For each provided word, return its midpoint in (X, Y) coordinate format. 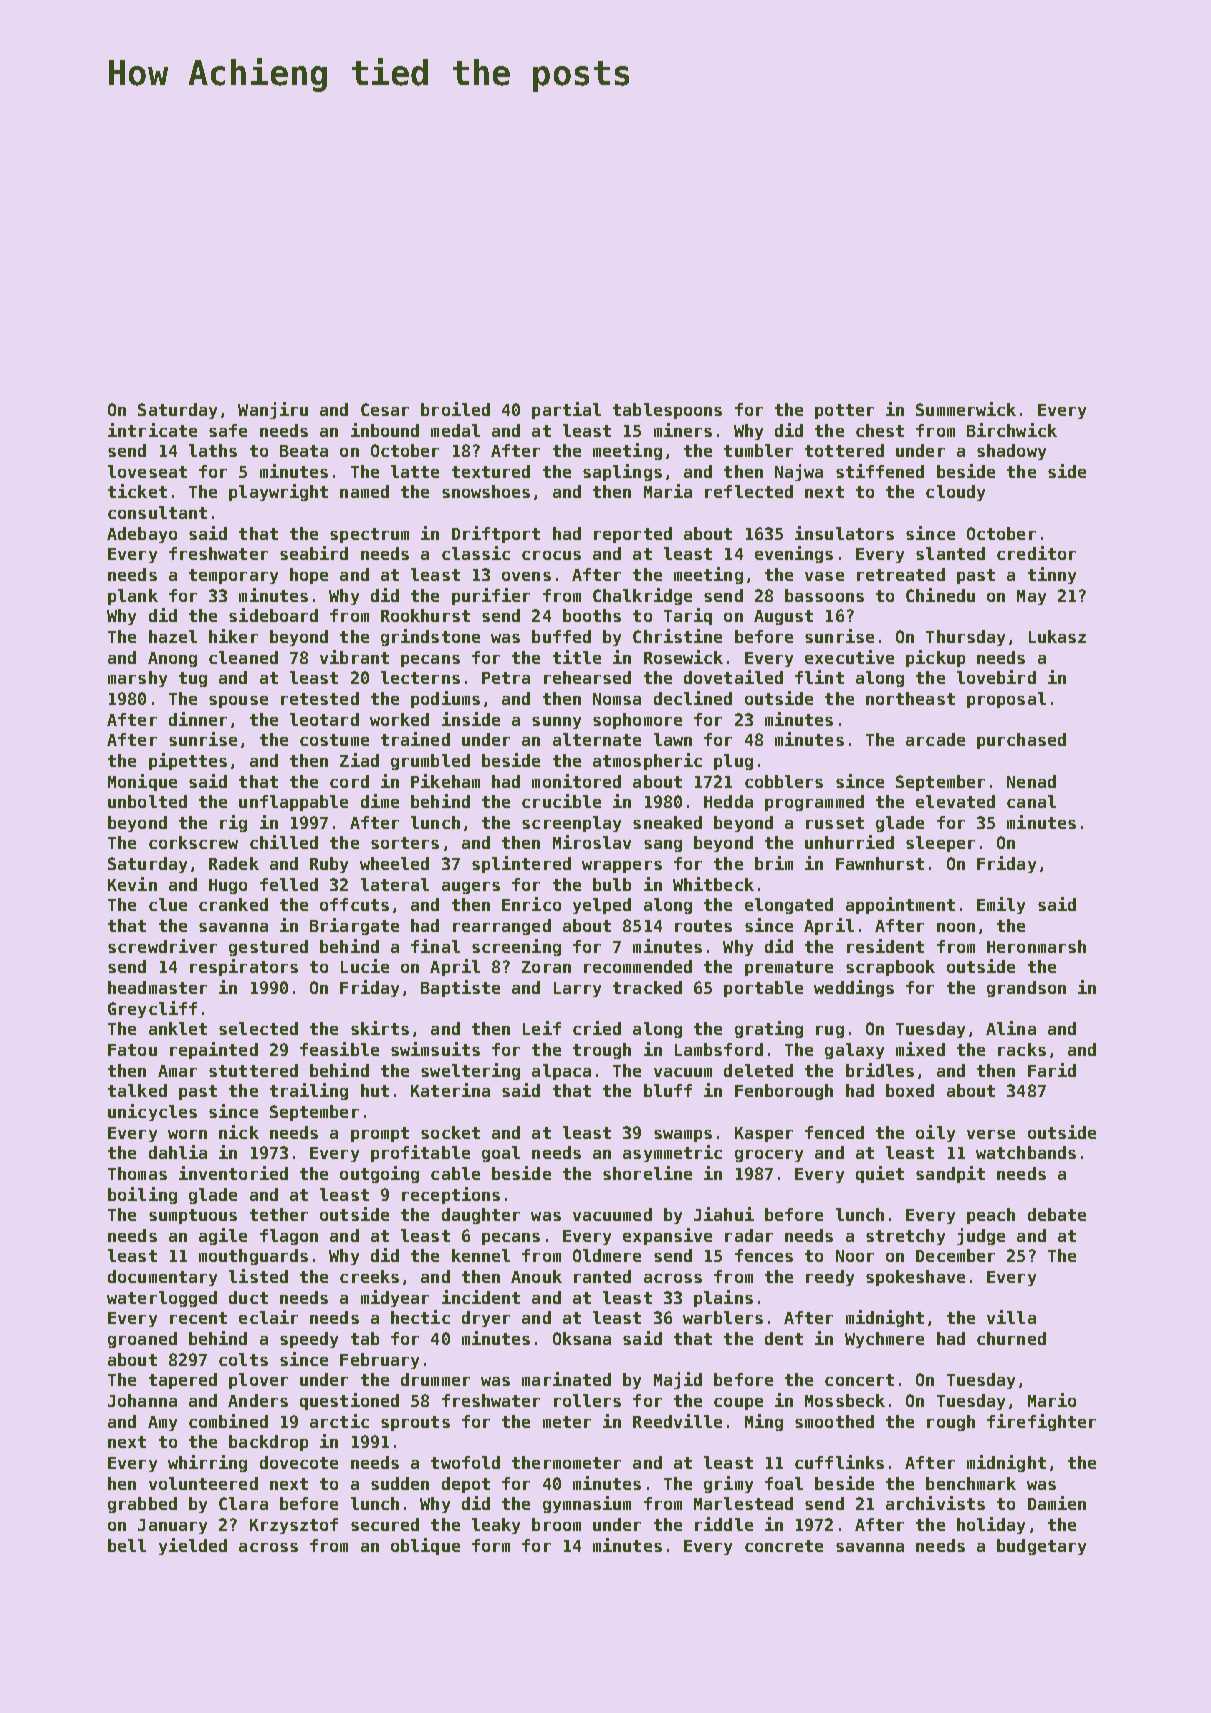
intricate (152, 430)
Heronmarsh (1036, 946)
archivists (935, 1503)
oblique (425, 1546)
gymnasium (587, 1504)
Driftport (496, 534)
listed (258, 1276)
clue (168, 904)
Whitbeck (713, 884)
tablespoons (667, 411)
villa (1011, 1317)
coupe (738, 1404)
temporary (233, 576)
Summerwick (966, 409)
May (1031, 597)
